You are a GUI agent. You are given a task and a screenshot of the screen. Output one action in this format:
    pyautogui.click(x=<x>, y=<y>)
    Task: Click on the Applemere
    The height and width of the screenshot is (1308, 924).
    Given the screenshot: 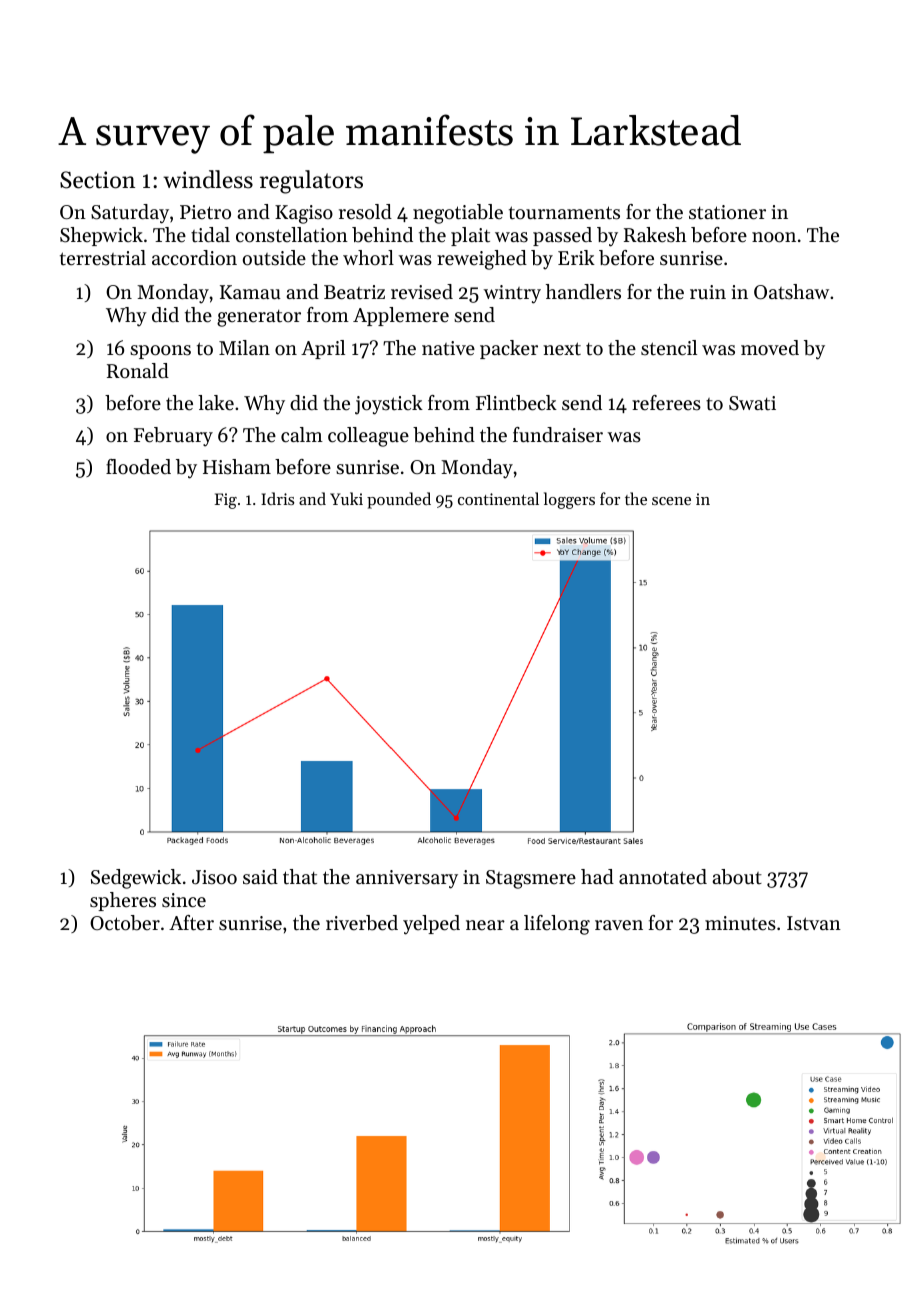 What is the action you would take?
    pyautogui.click(x=401, y=316)
